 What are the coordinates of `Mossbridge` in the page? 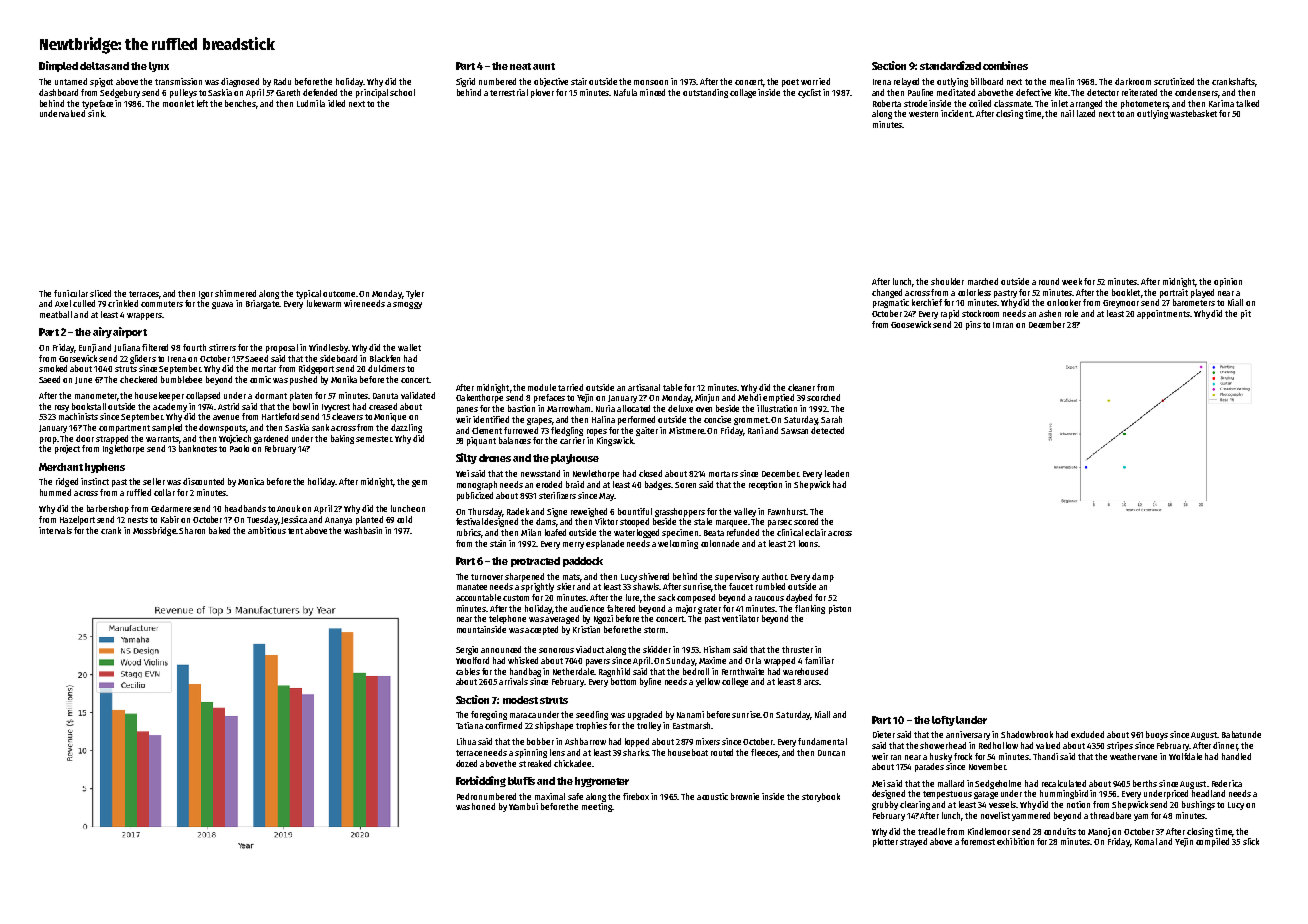 It's located at (154, 531).
